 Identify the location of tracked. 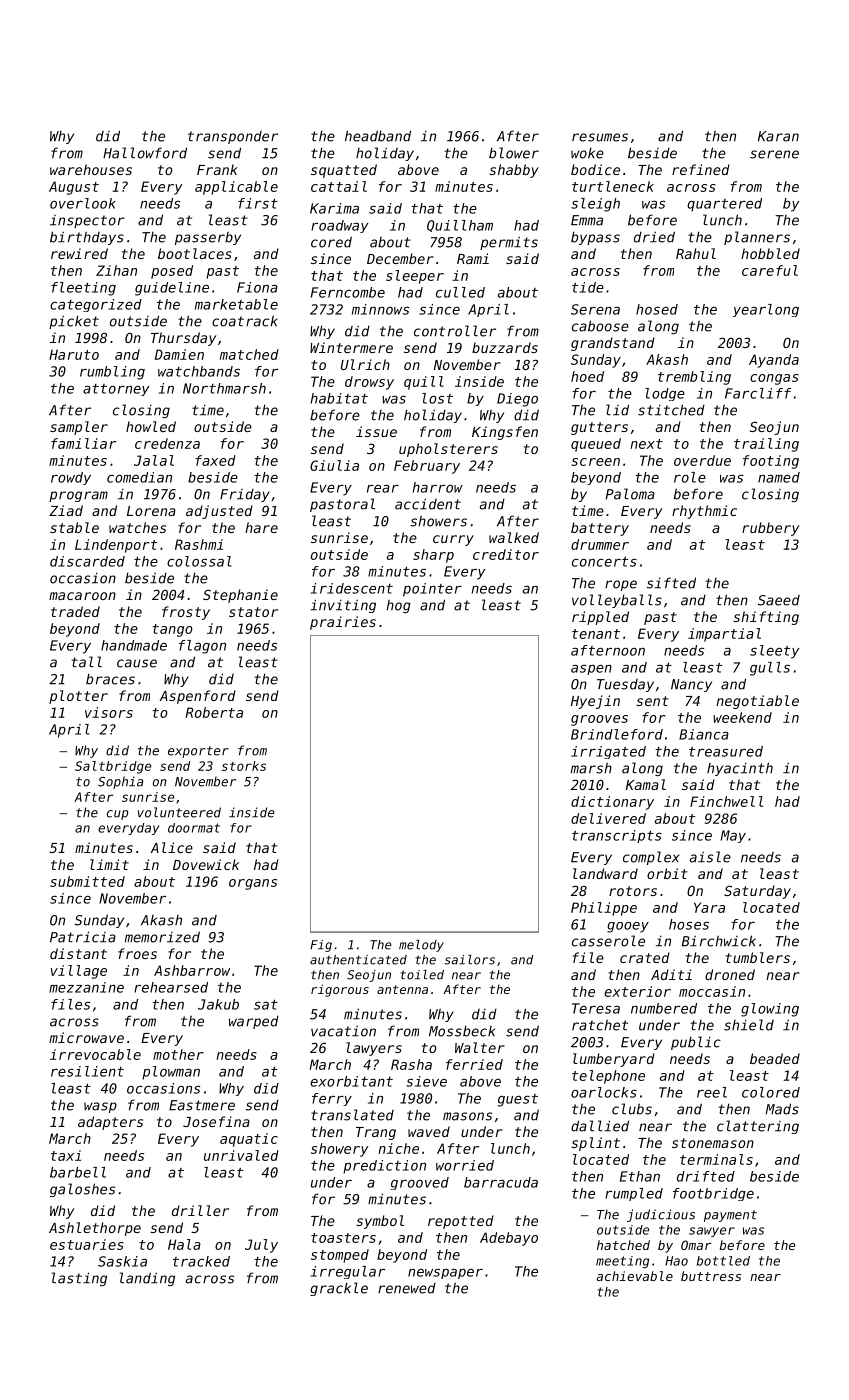
(201, 1261).
